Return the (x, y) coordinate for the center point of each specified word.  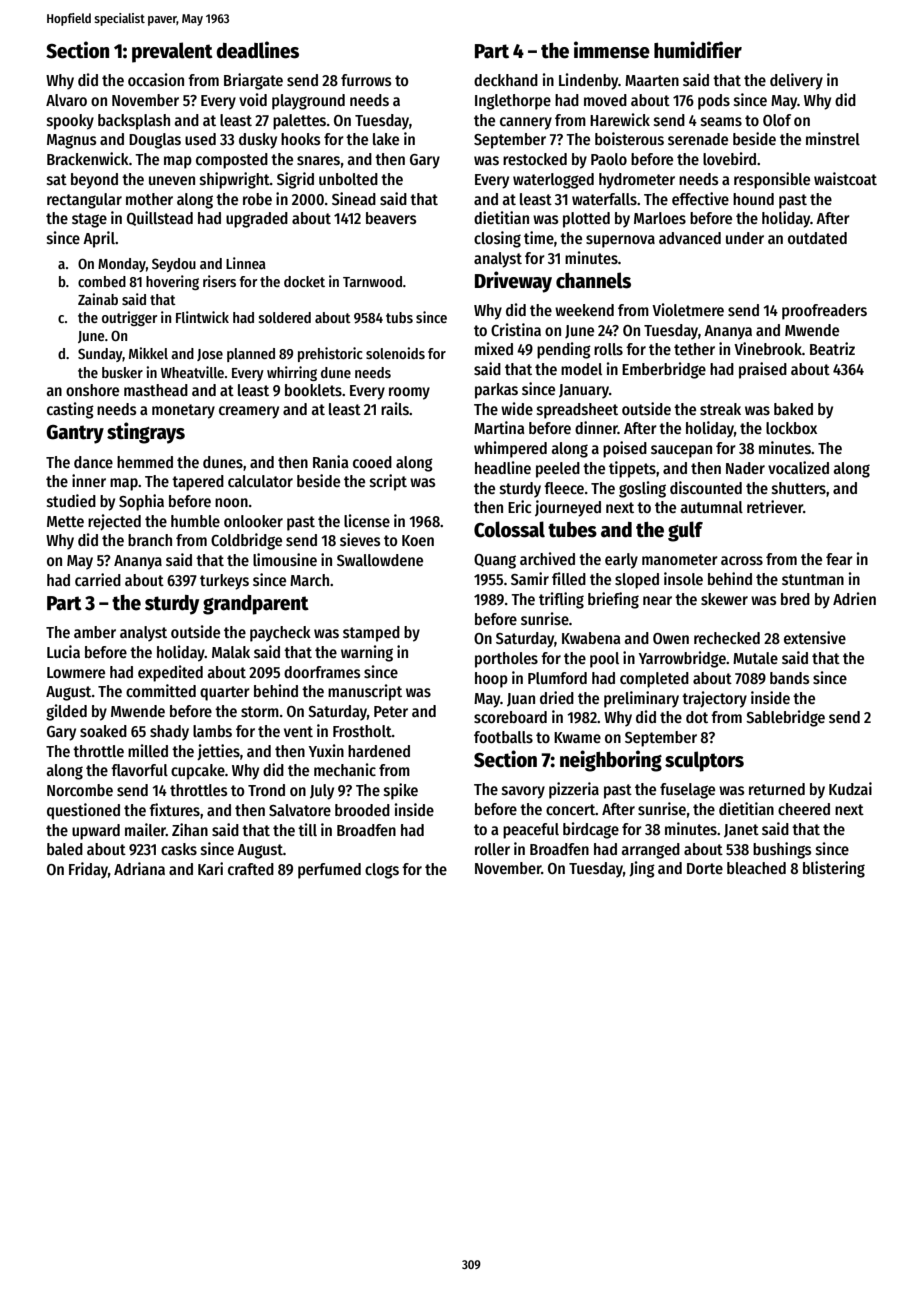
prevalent (172, 52)
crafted (251, 869)
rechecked (727, 638)
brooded (362, 810)
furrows (366, 80)
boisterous (629, 139)
